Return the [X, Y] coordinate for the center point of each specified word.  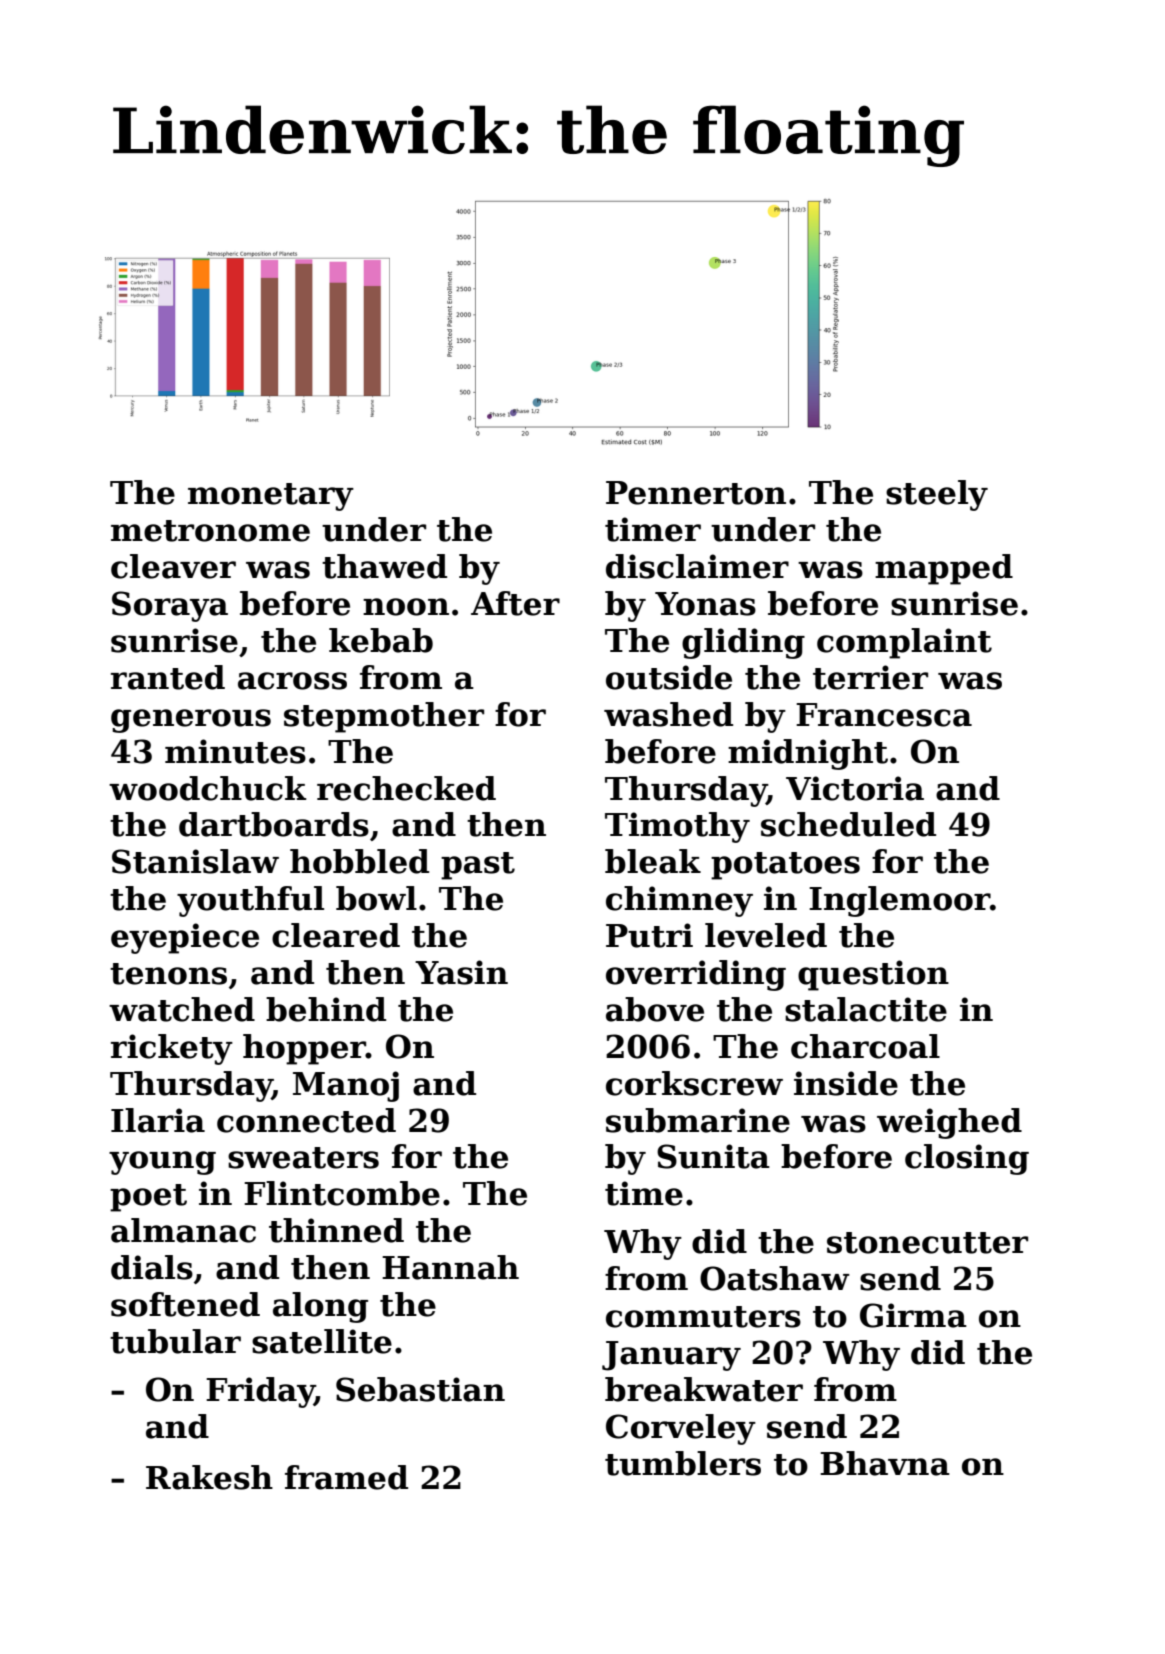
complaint [904, 643]
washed [668, 714]
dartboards [274, 824]
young [162, 1163]
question [873, 975]
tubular [175, 1341]
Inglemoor [899, 901]
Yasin [461, 972]
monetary [271, 497]
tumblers [683, 1463]
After [515, 603]
